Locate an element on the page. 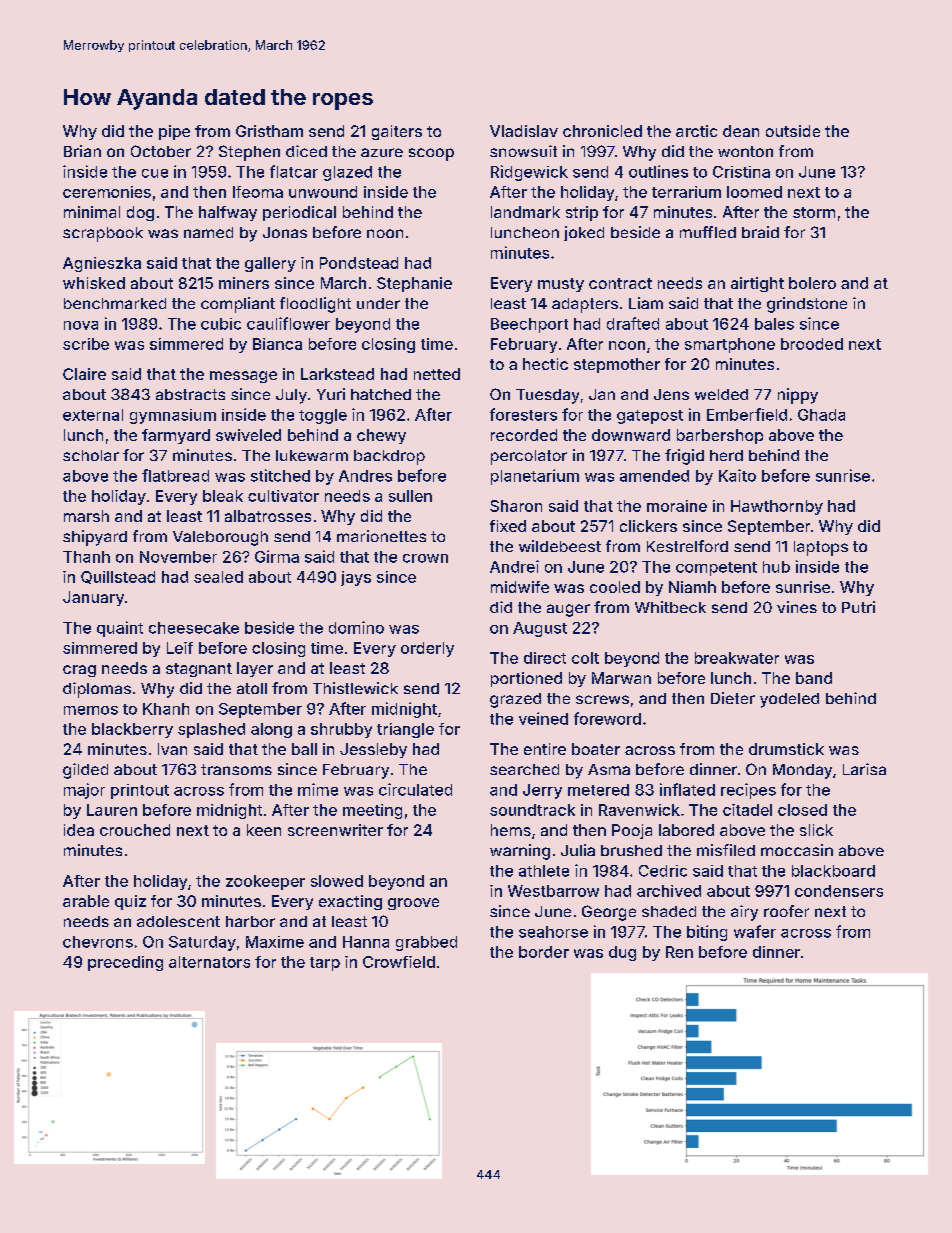  Putri is located at coordinates (858, 607).
